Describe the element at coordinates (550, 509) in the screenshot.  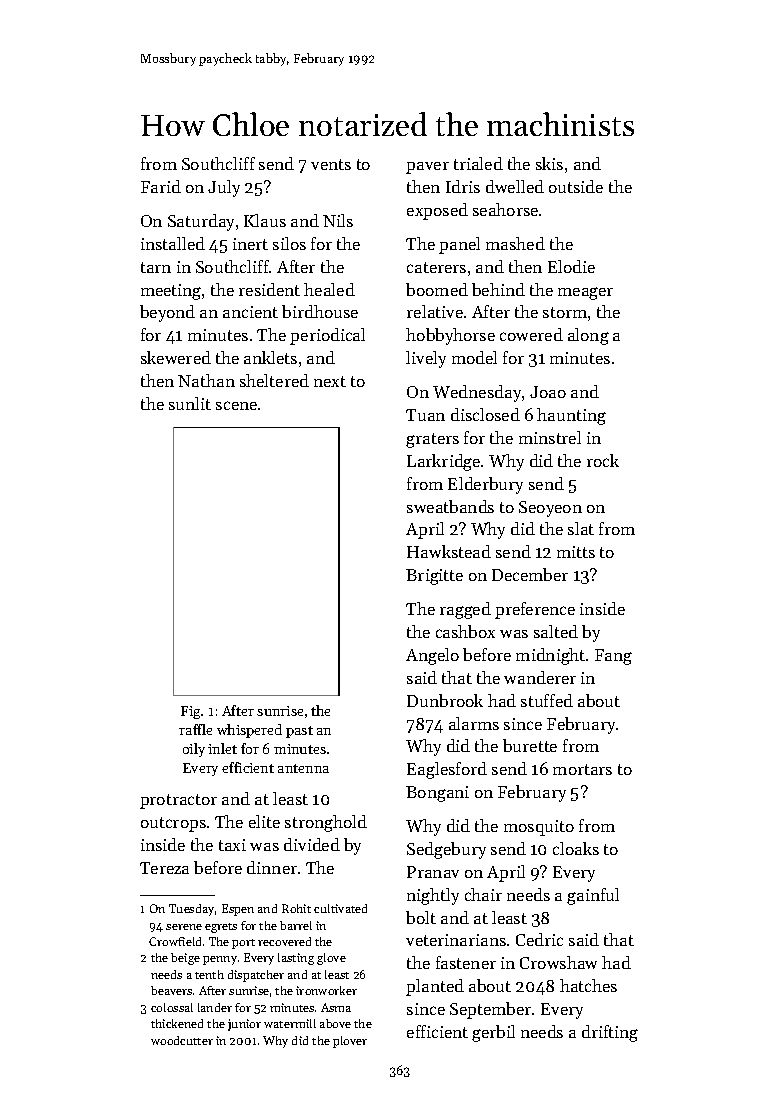
I see `Seoyeon` at that location.
